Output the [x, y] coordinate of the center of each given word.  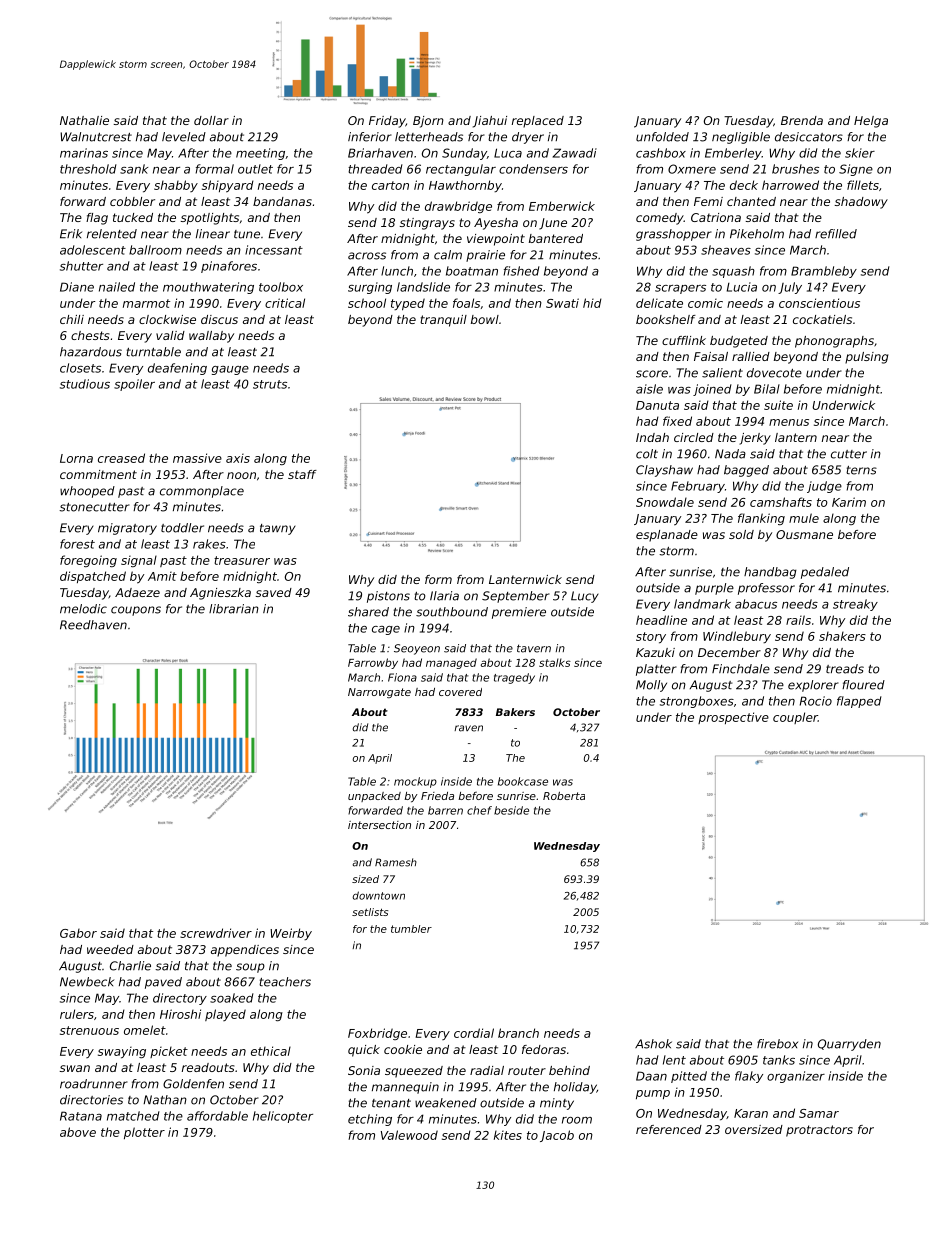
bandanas [282, 201]
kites [508, 1135]
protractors [819, 1131]
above [78, 1132]
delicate [659, 303]
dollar [211, 120]
